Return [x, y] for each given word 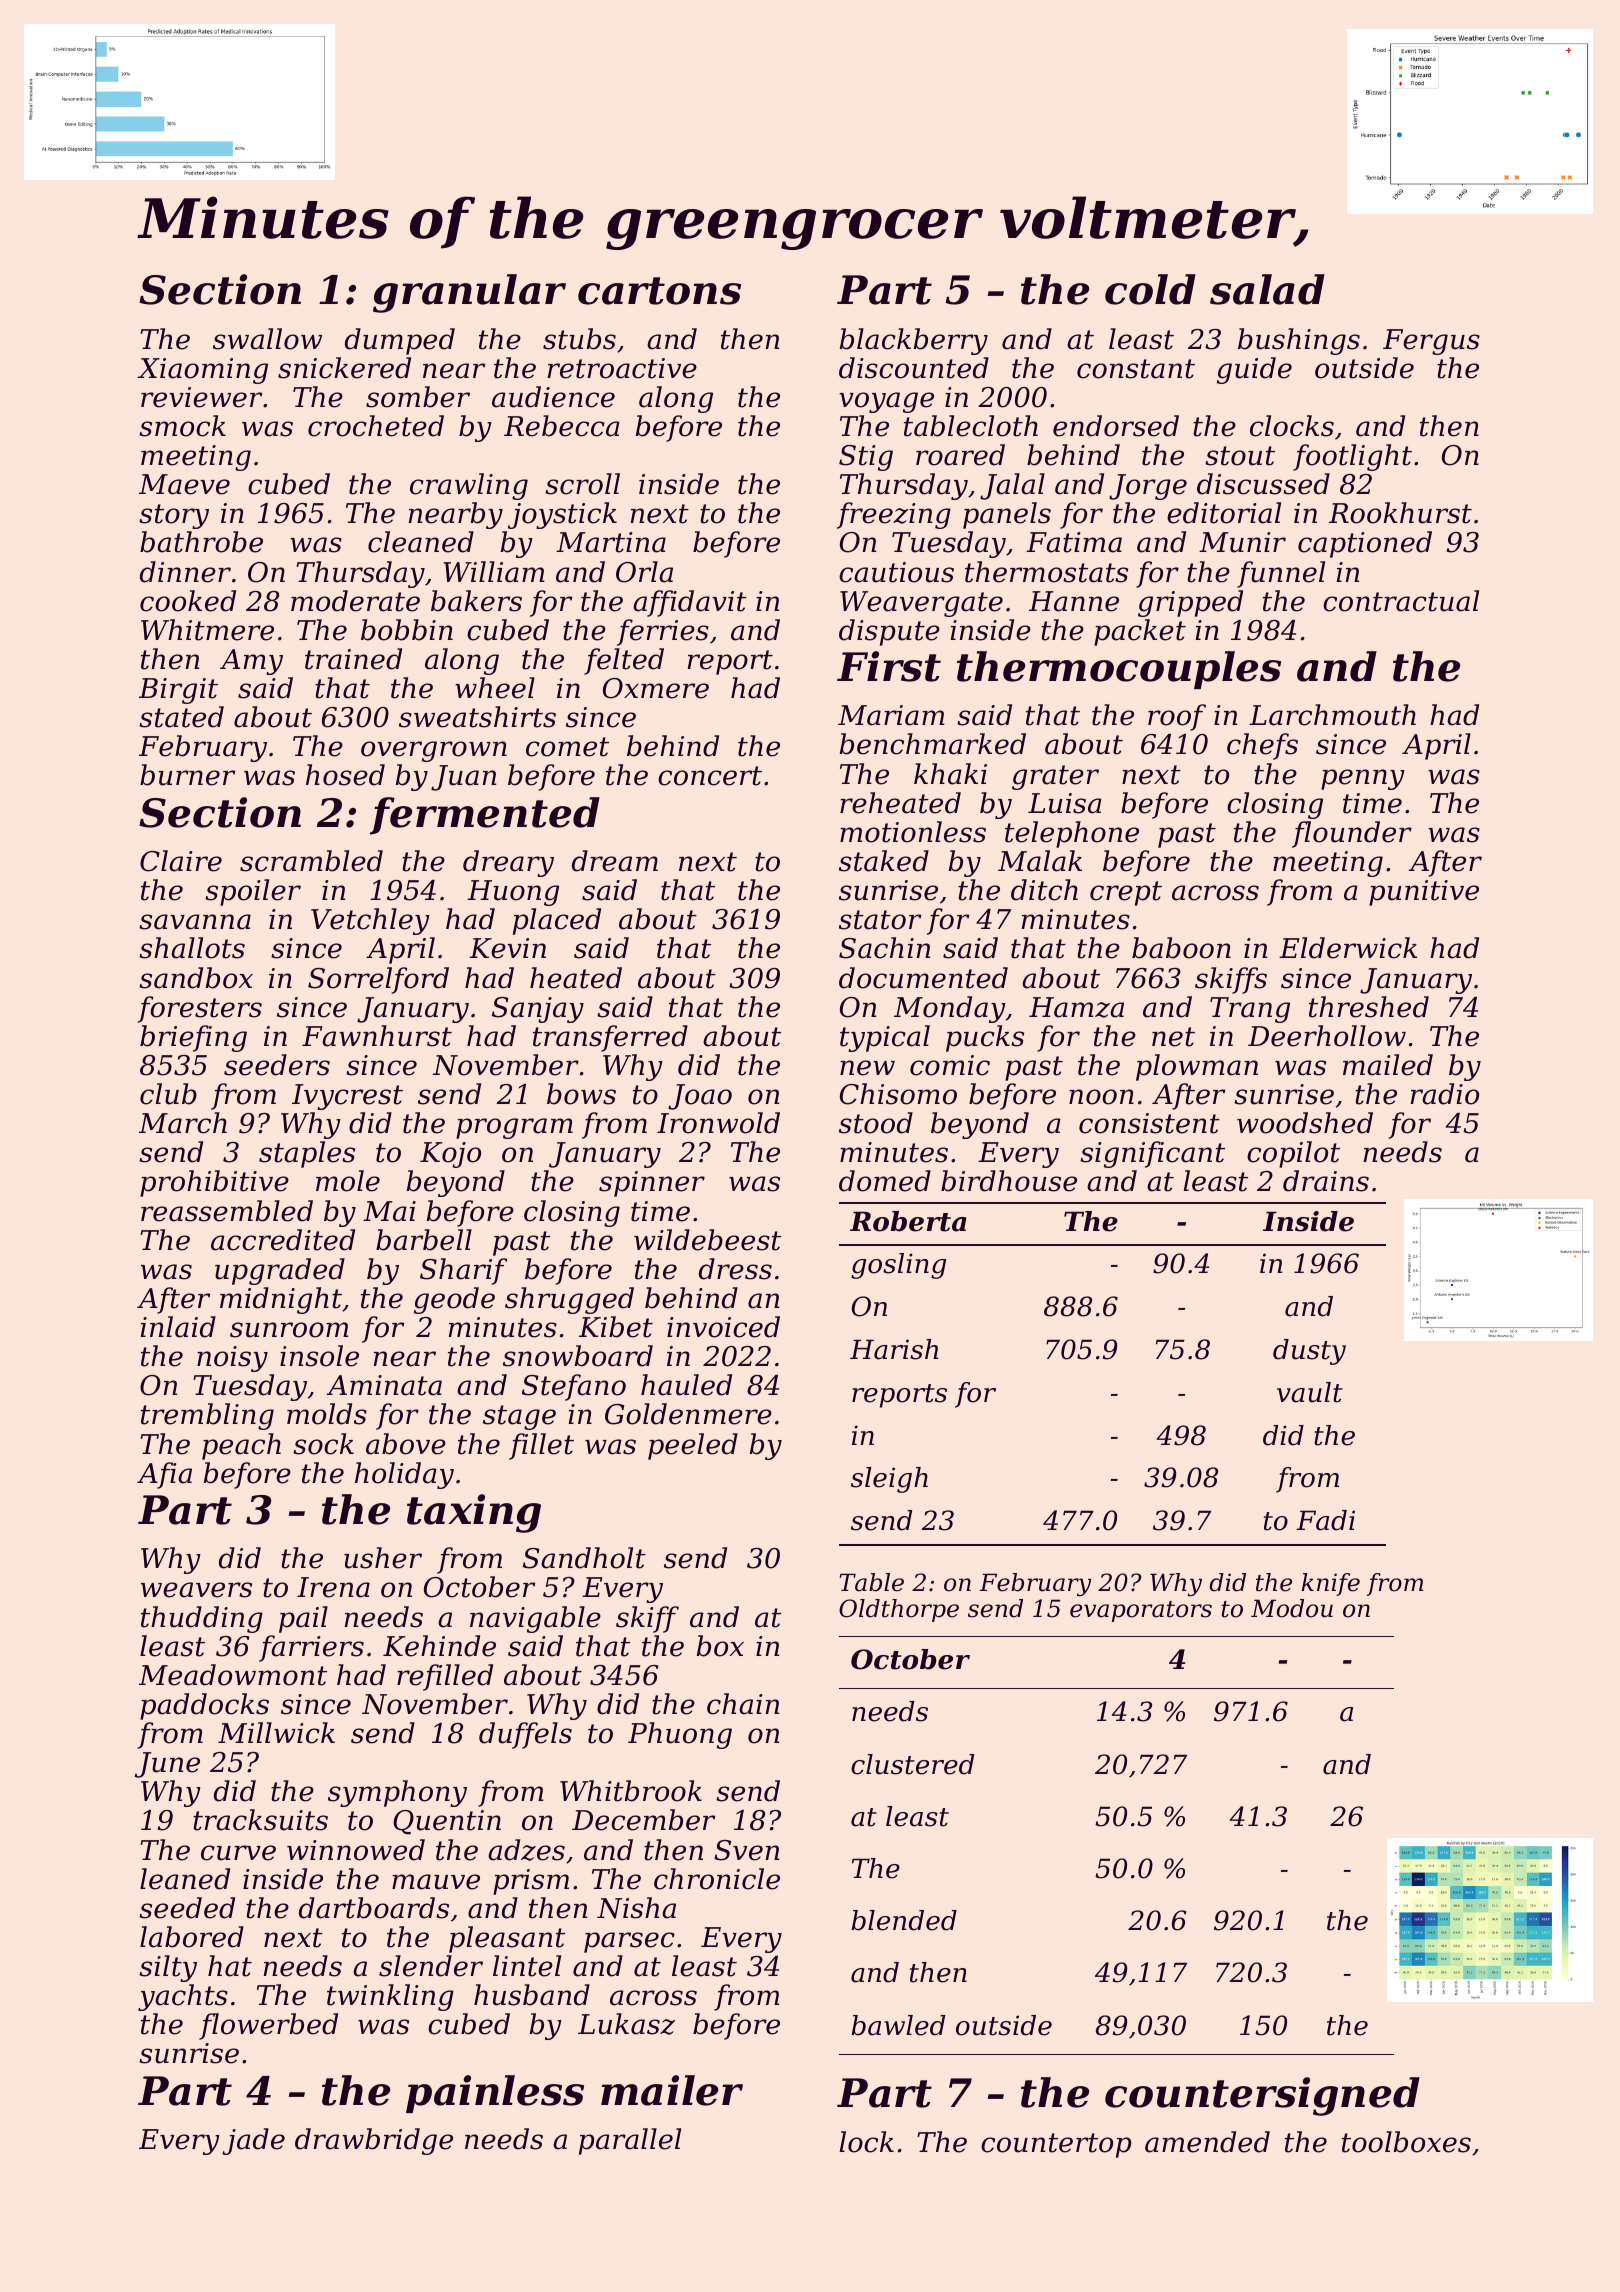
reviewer [201, 397]
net [1173, 1037]
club [168, 1094]
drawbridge [374, 2141]
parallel [630, 2141]
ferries [663, 632]
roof [1177, 717]
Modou [1292, 1608]
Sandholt [584, 1558]
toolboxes [1406, 2142]
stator [880, 920]
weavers [196, 1590]
